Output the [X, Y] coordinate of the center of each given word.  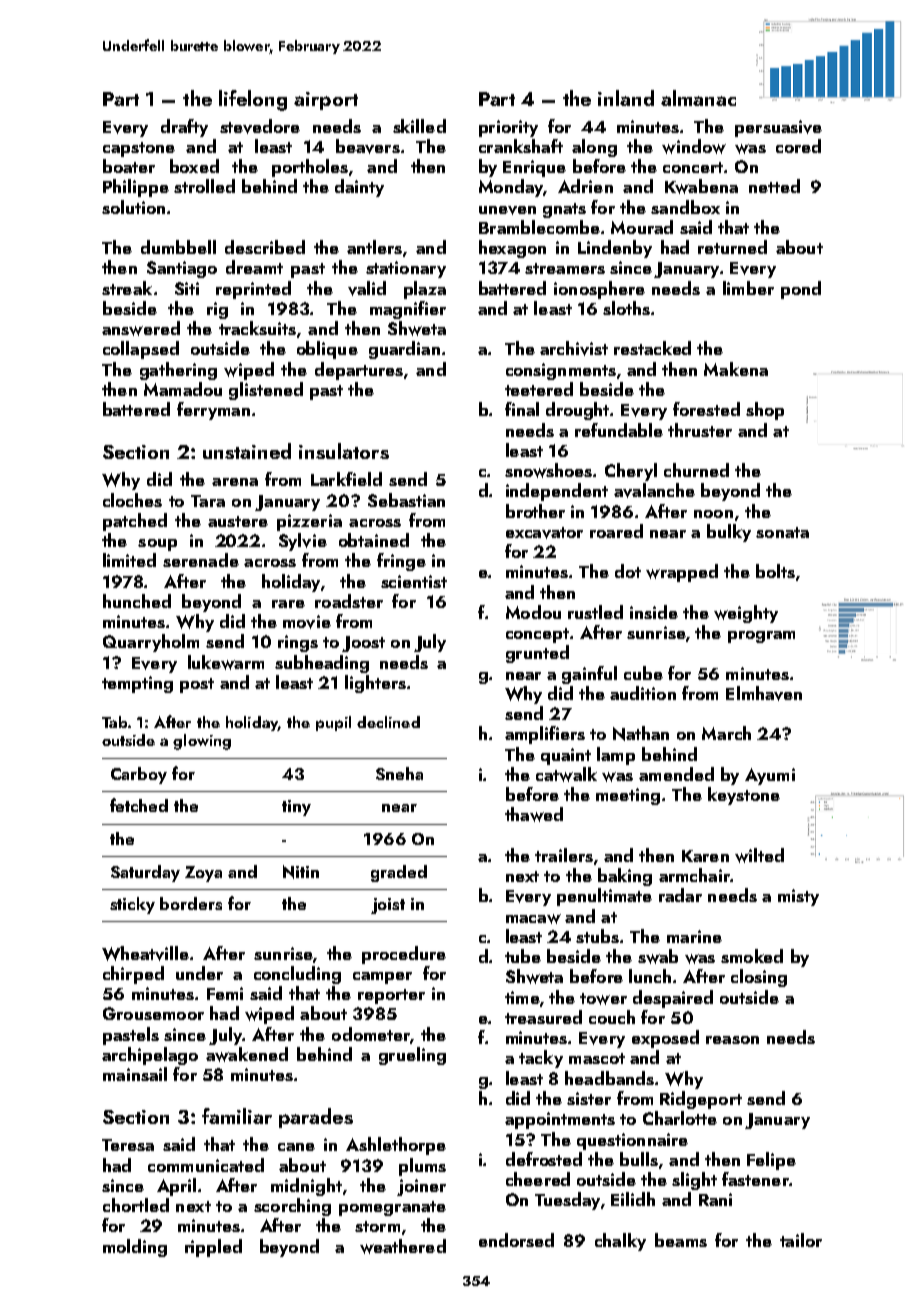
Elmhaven [764, 693]
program [761, 637]
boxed [194, 166]
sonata [782, 532]
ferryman [213, 411]
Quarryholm [151, 643]
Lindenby [615, 249]
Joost [363, 644]
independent [557, 492]
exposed [665, 1039]
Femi [225, 993]
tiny [296, 808]
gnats [564, 210]
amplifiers [545, 735]
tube [523, 956]
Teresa [128, 1145]
